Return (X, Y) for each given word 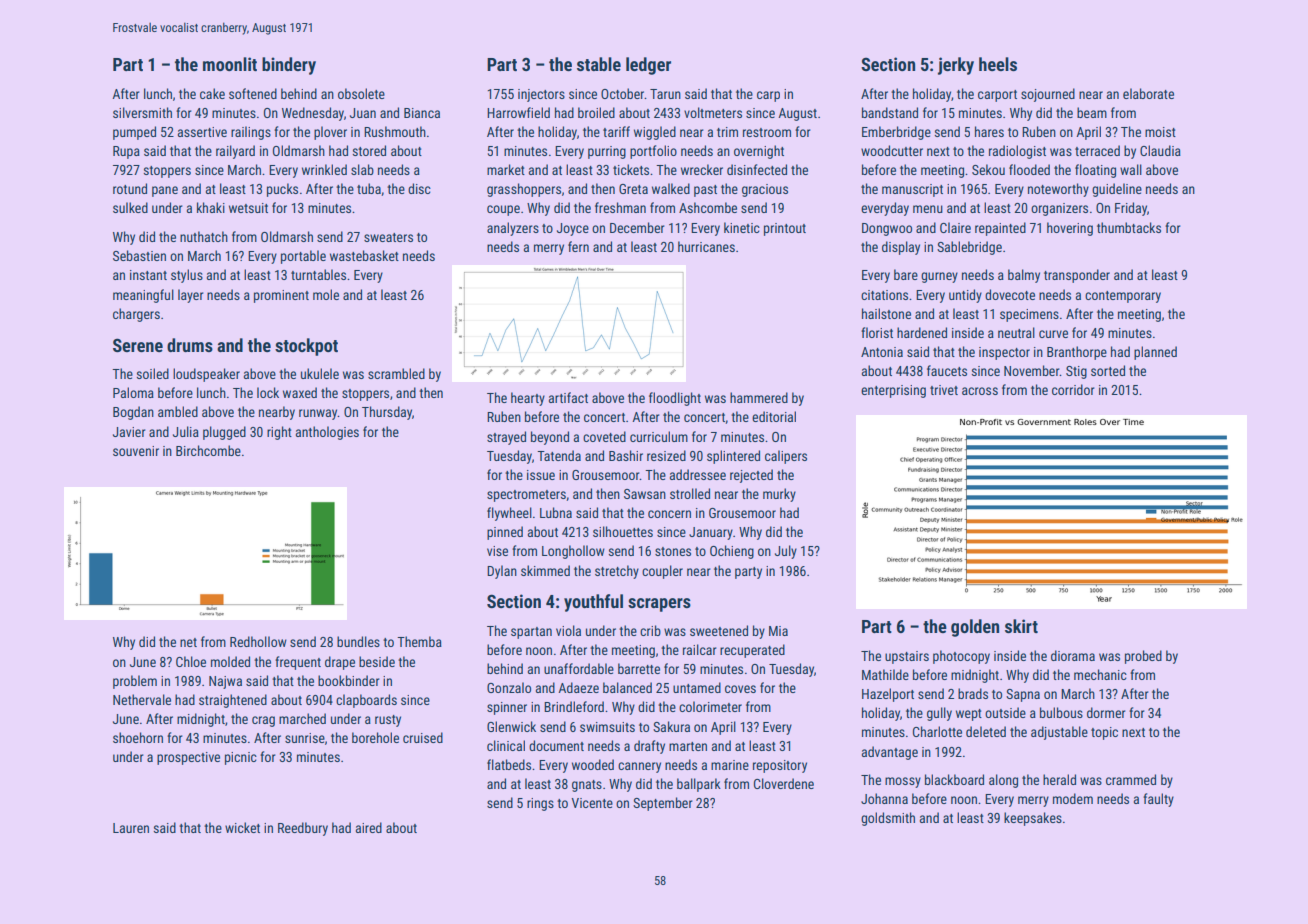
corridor (1073, 389)
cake (212, 93)
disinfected (757, 169)
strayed (506, 438)
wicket (242, 827)
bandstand (890, 112)
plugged (224, 433)
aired (369, 827)
